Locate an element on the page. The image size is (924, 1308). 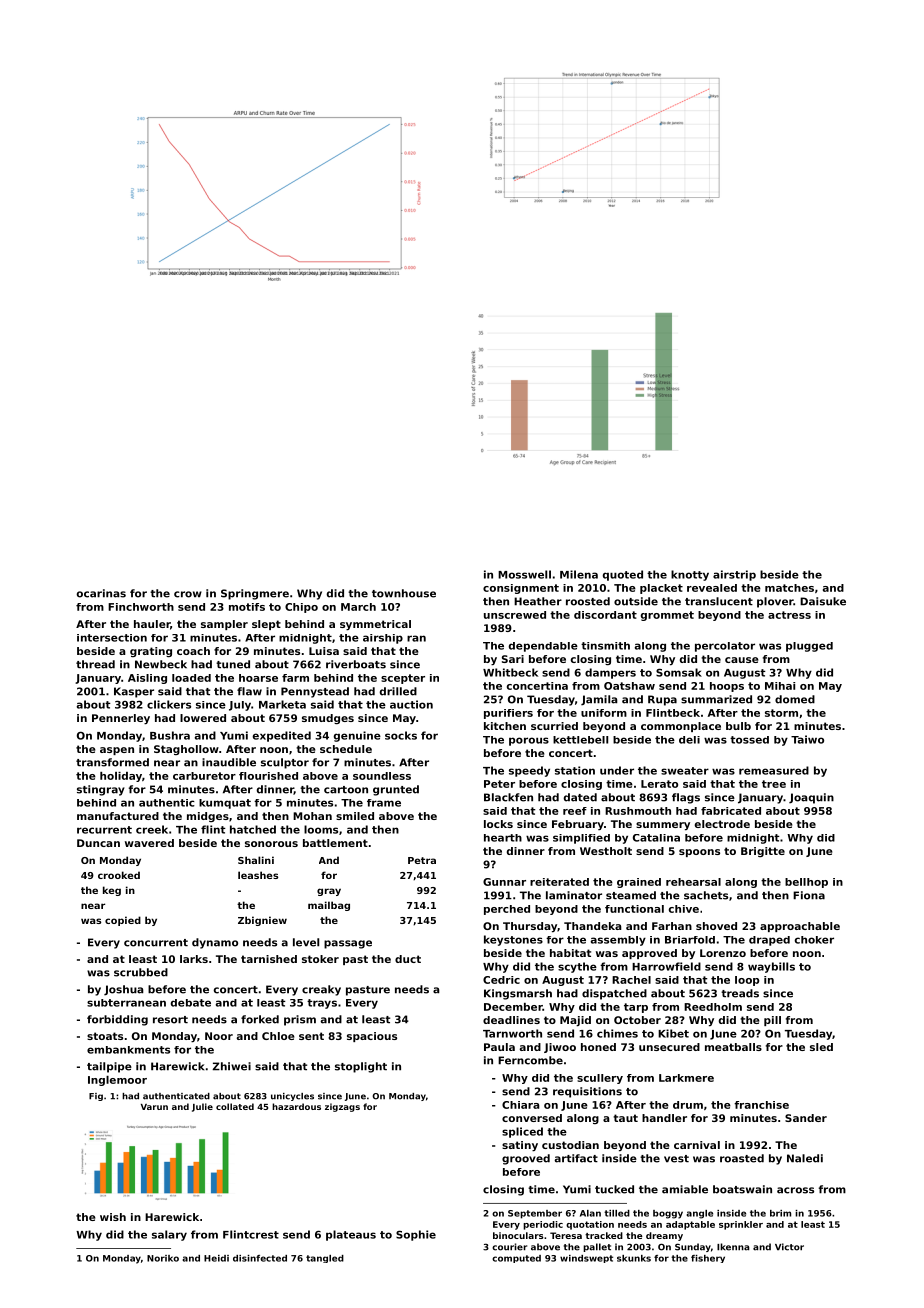
townhouse is located at coordinates (404, 593).
